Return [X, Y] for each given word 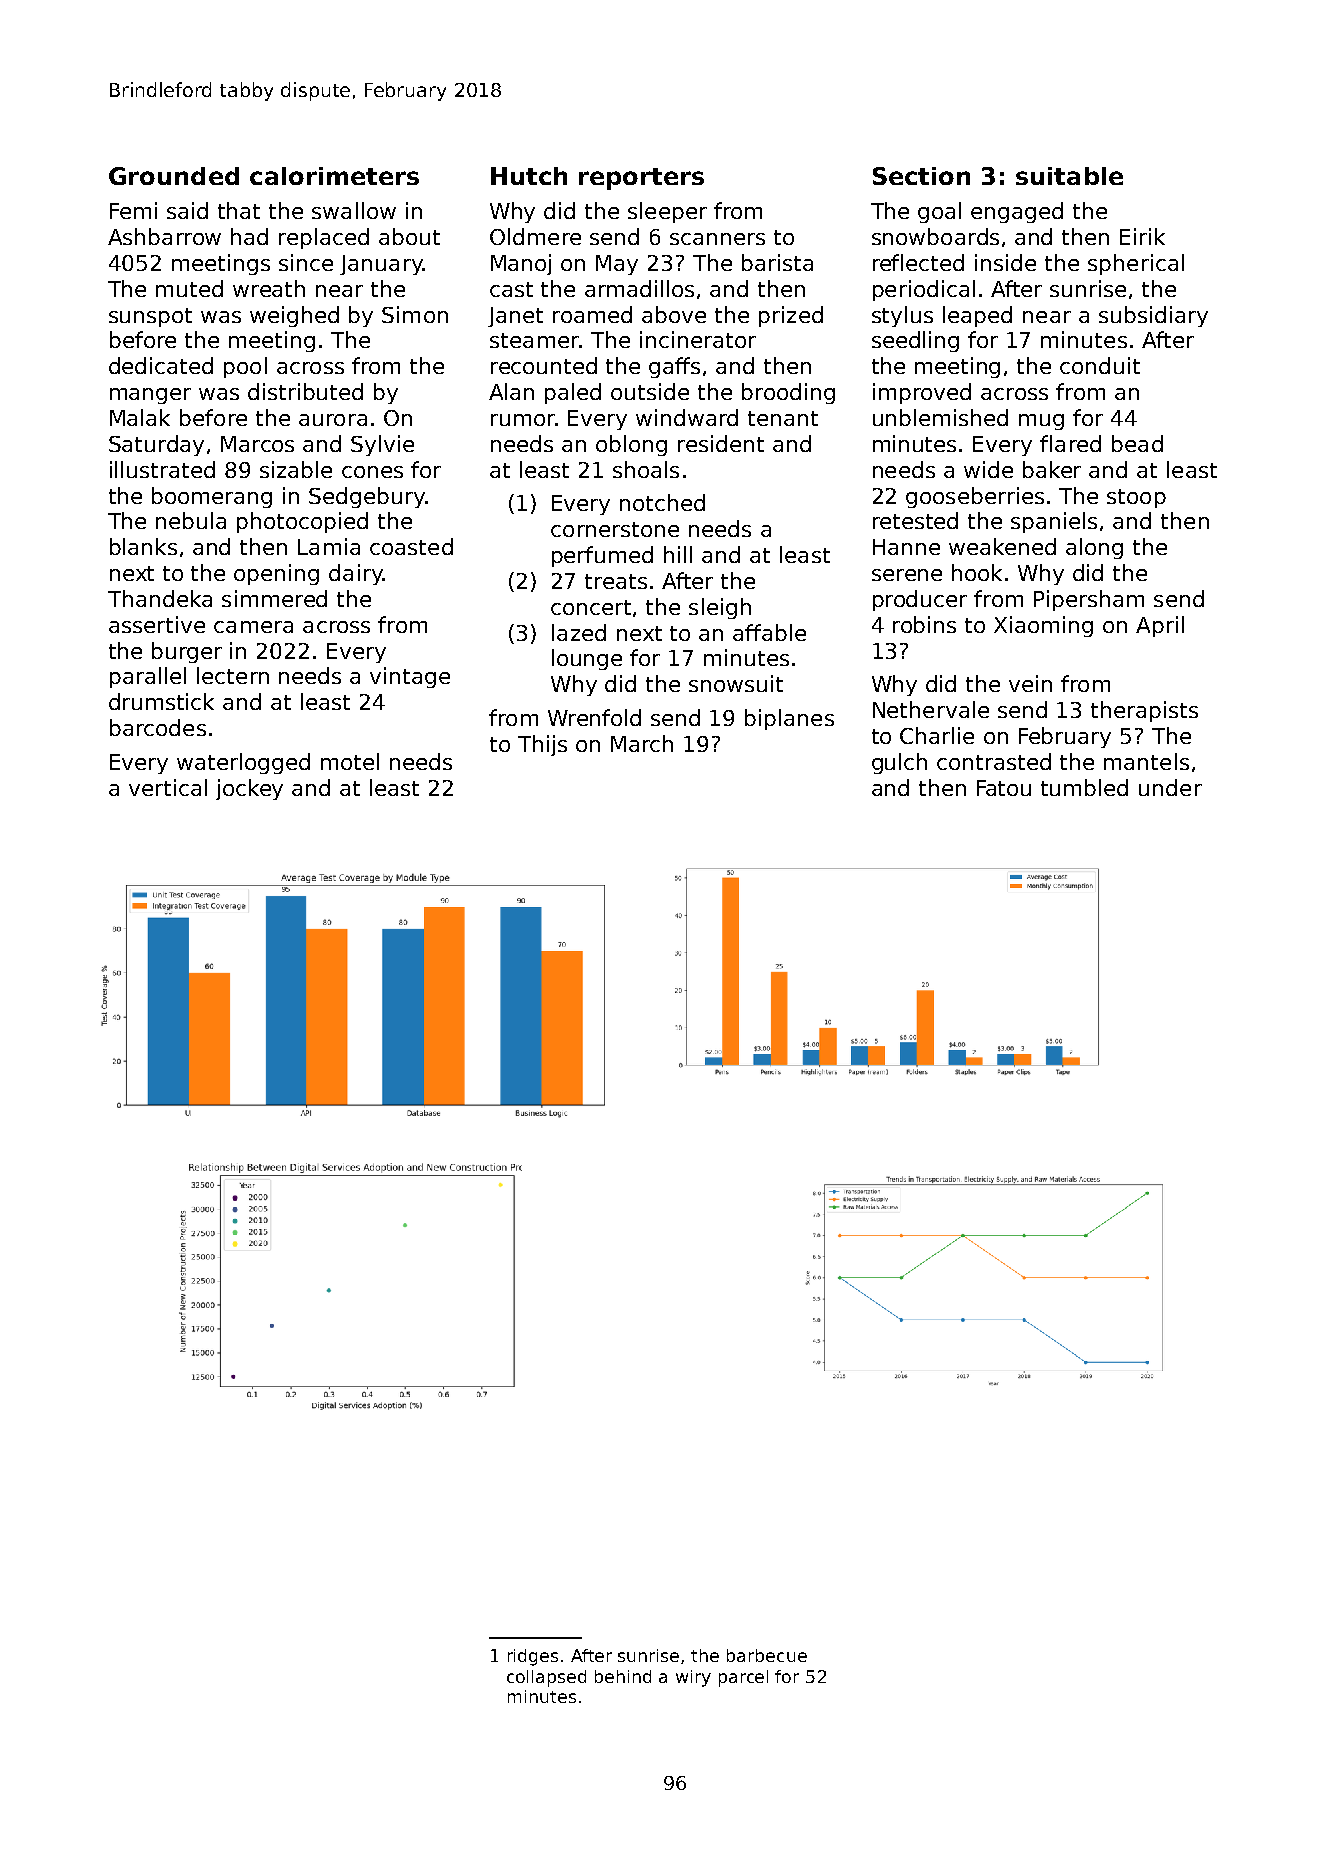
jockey [249, 789]
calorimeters [334, 176]
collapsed [546, 1678]
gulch [899, 763]
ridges [533, 1657]
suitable [1069, 176]
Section [921, 176]
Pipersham [1089, 600]
